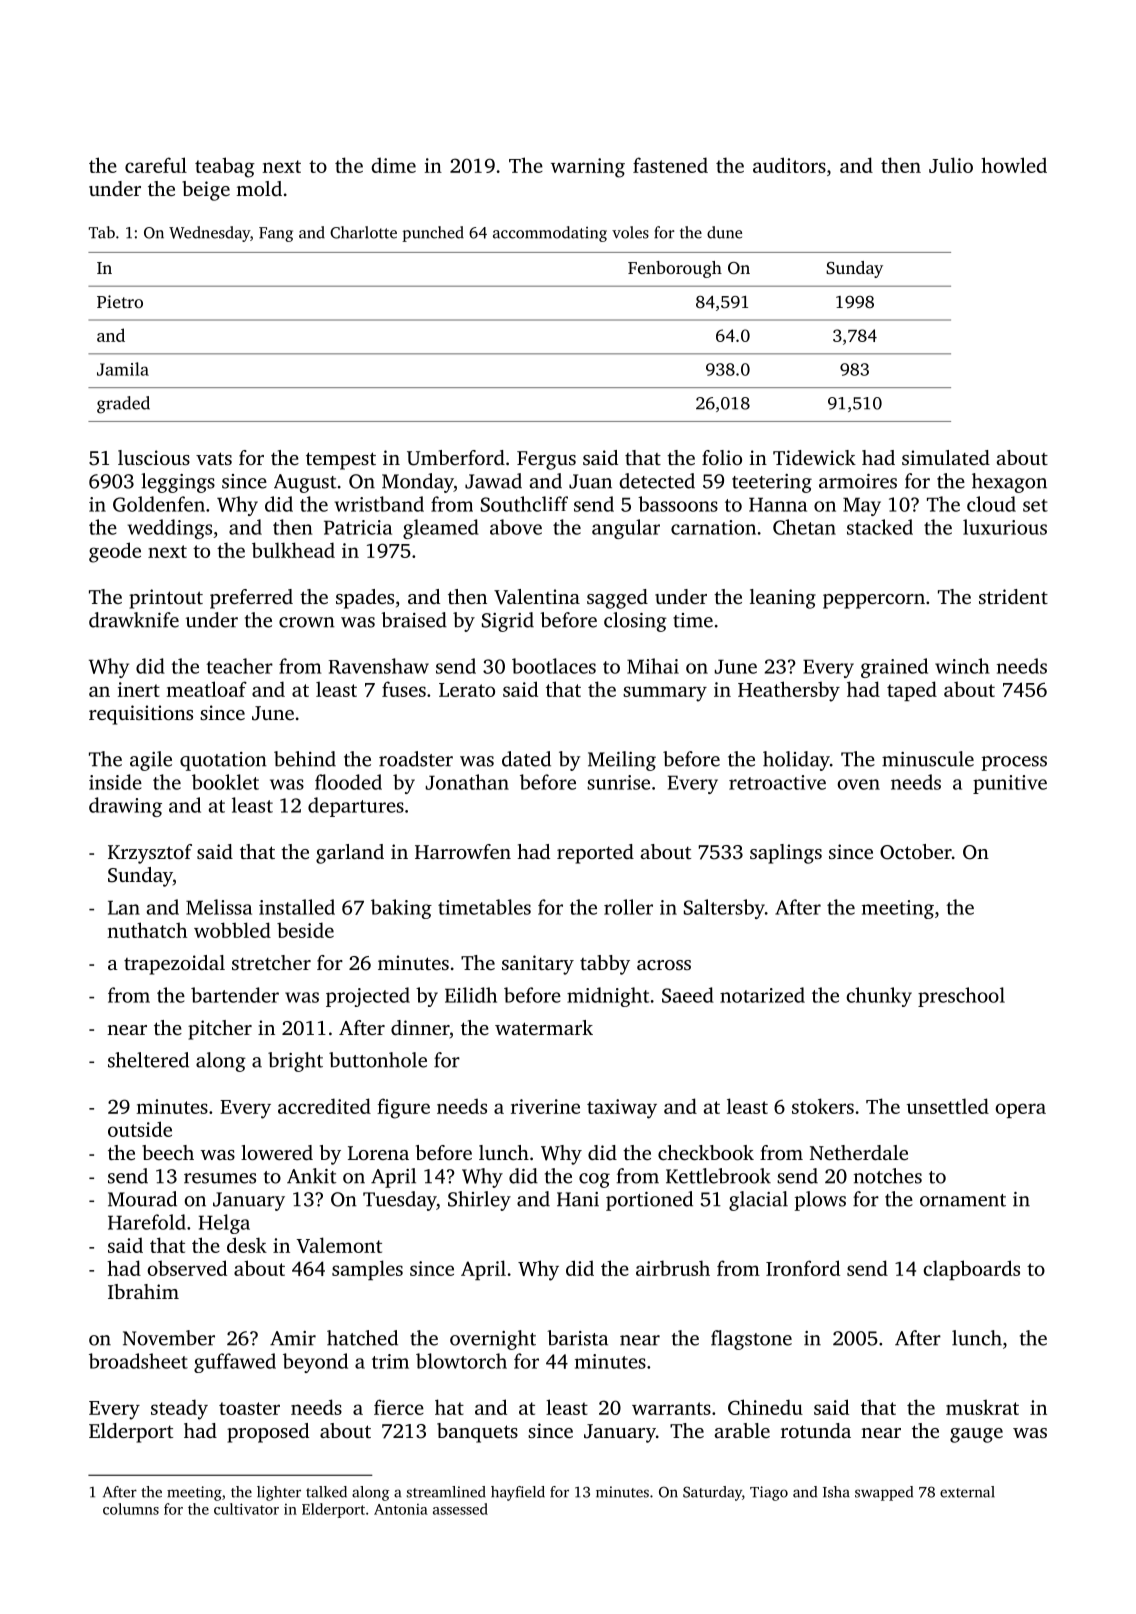 The image size is (1136, 1614). I want to click on blowtorch, so click(461, 1361).
